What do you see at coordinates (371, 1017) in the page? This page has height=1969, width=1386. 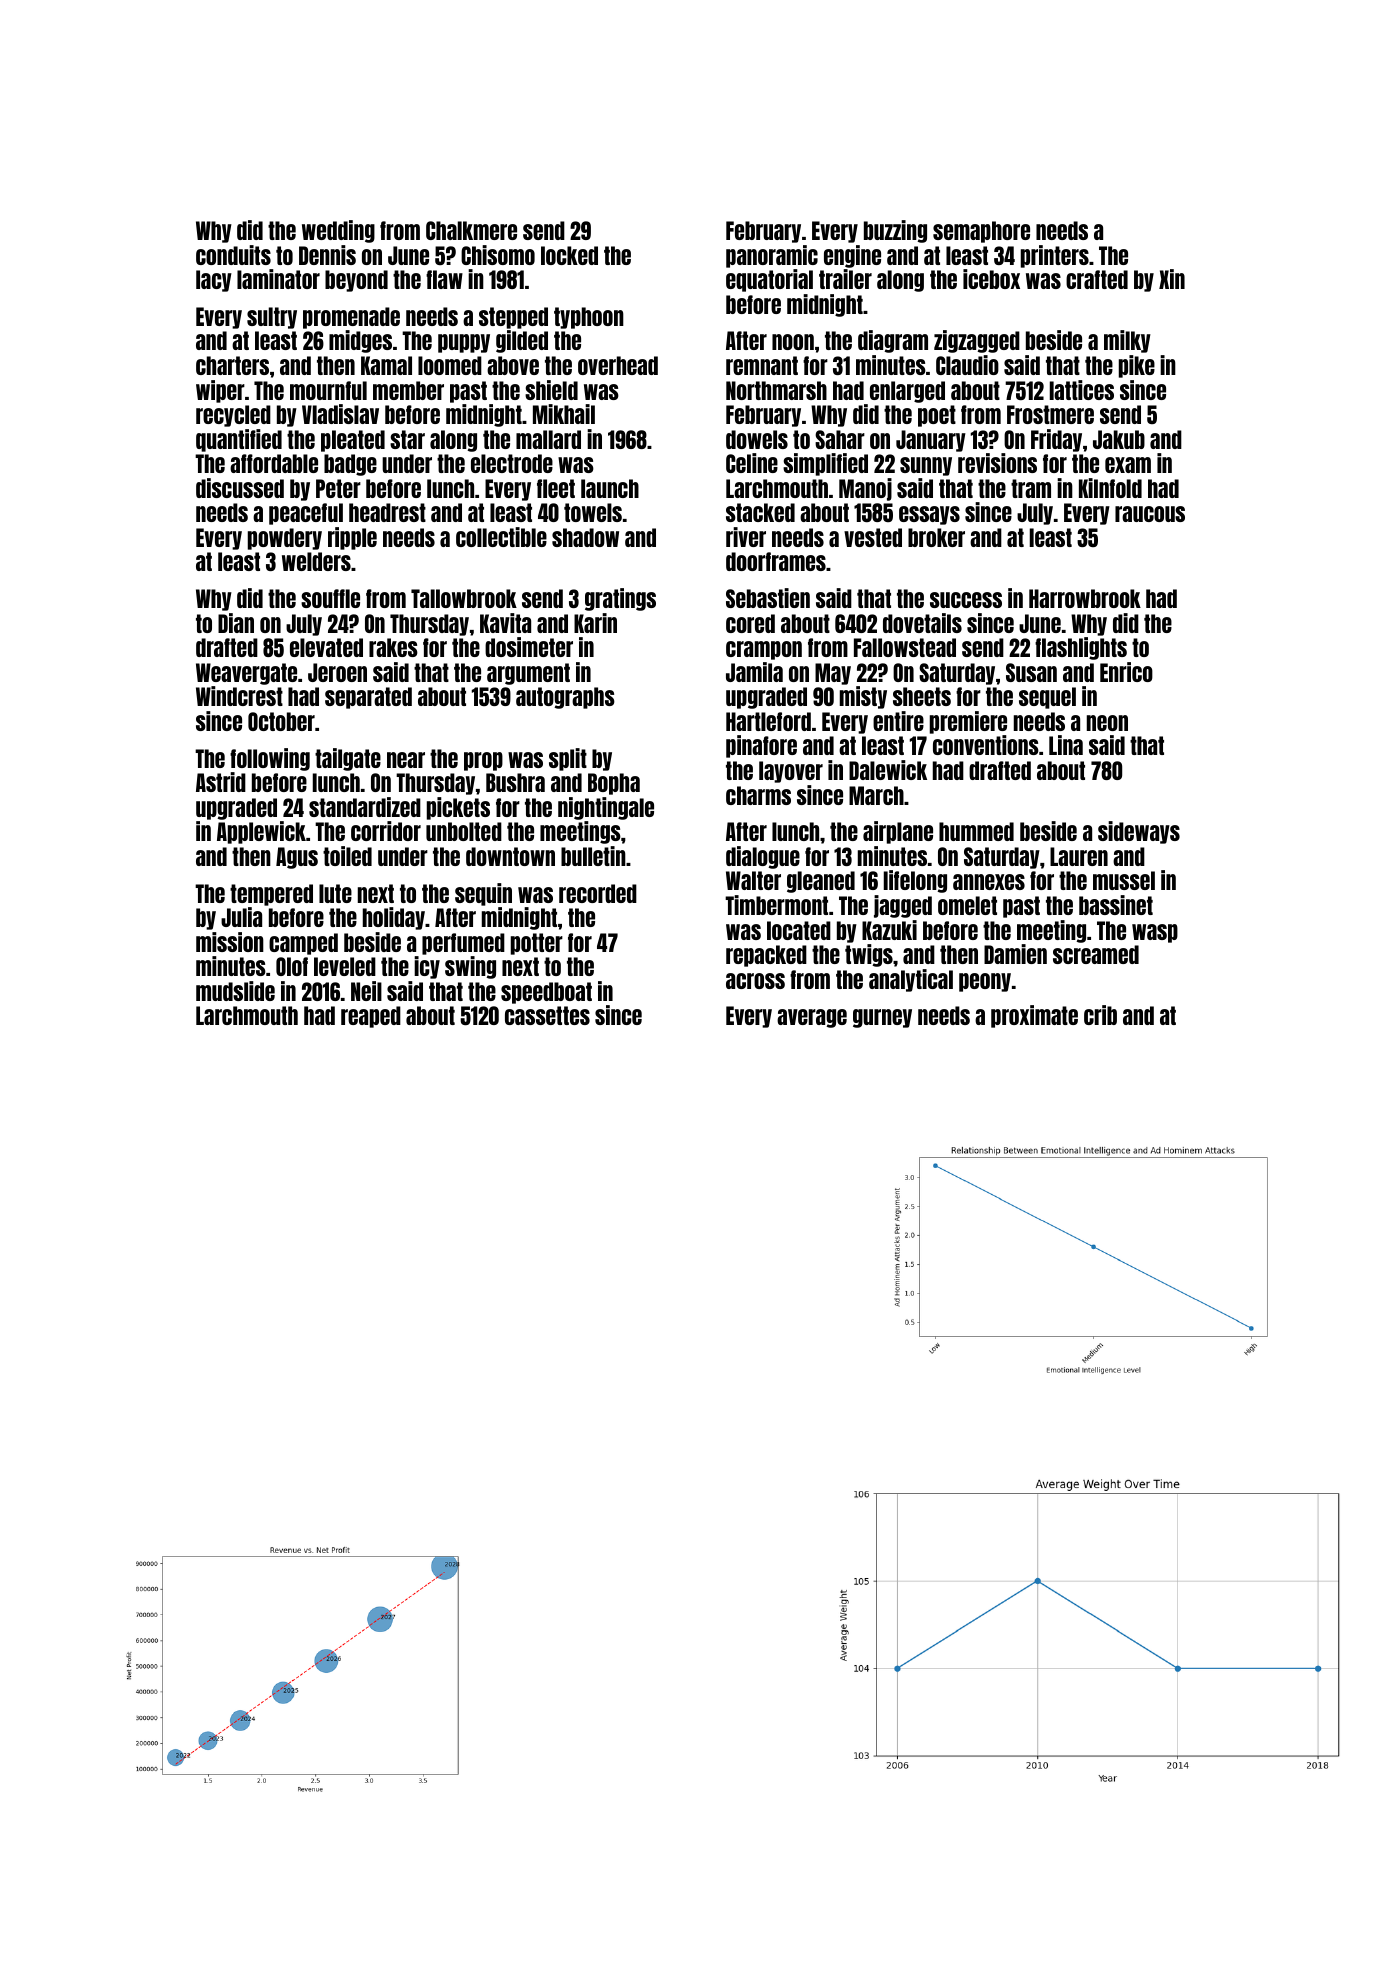 I see `reaped` at bounding box center [371, 1017].
